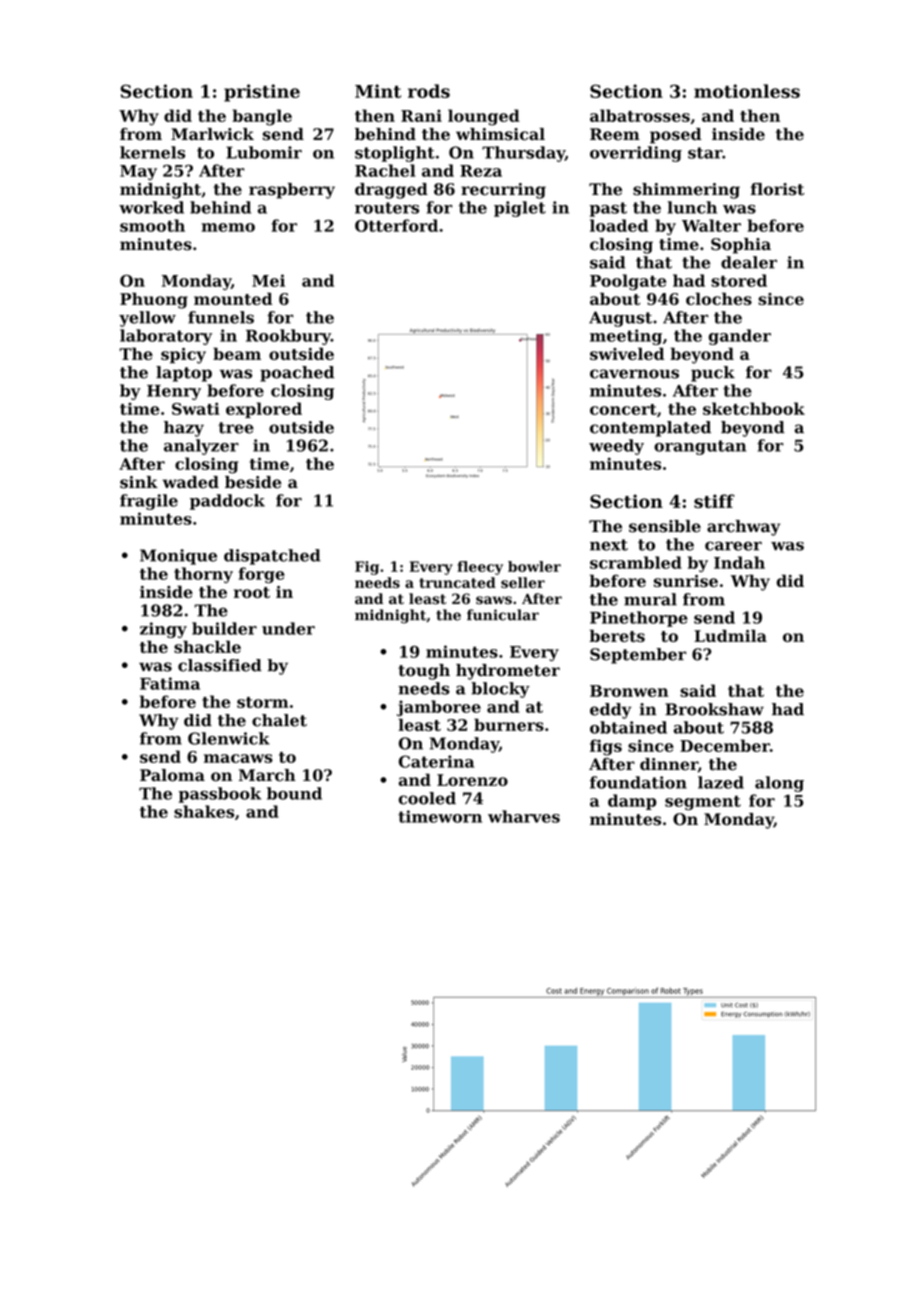 This image has height=1308, width=924. I want to click on tough, so click(424, 672).
